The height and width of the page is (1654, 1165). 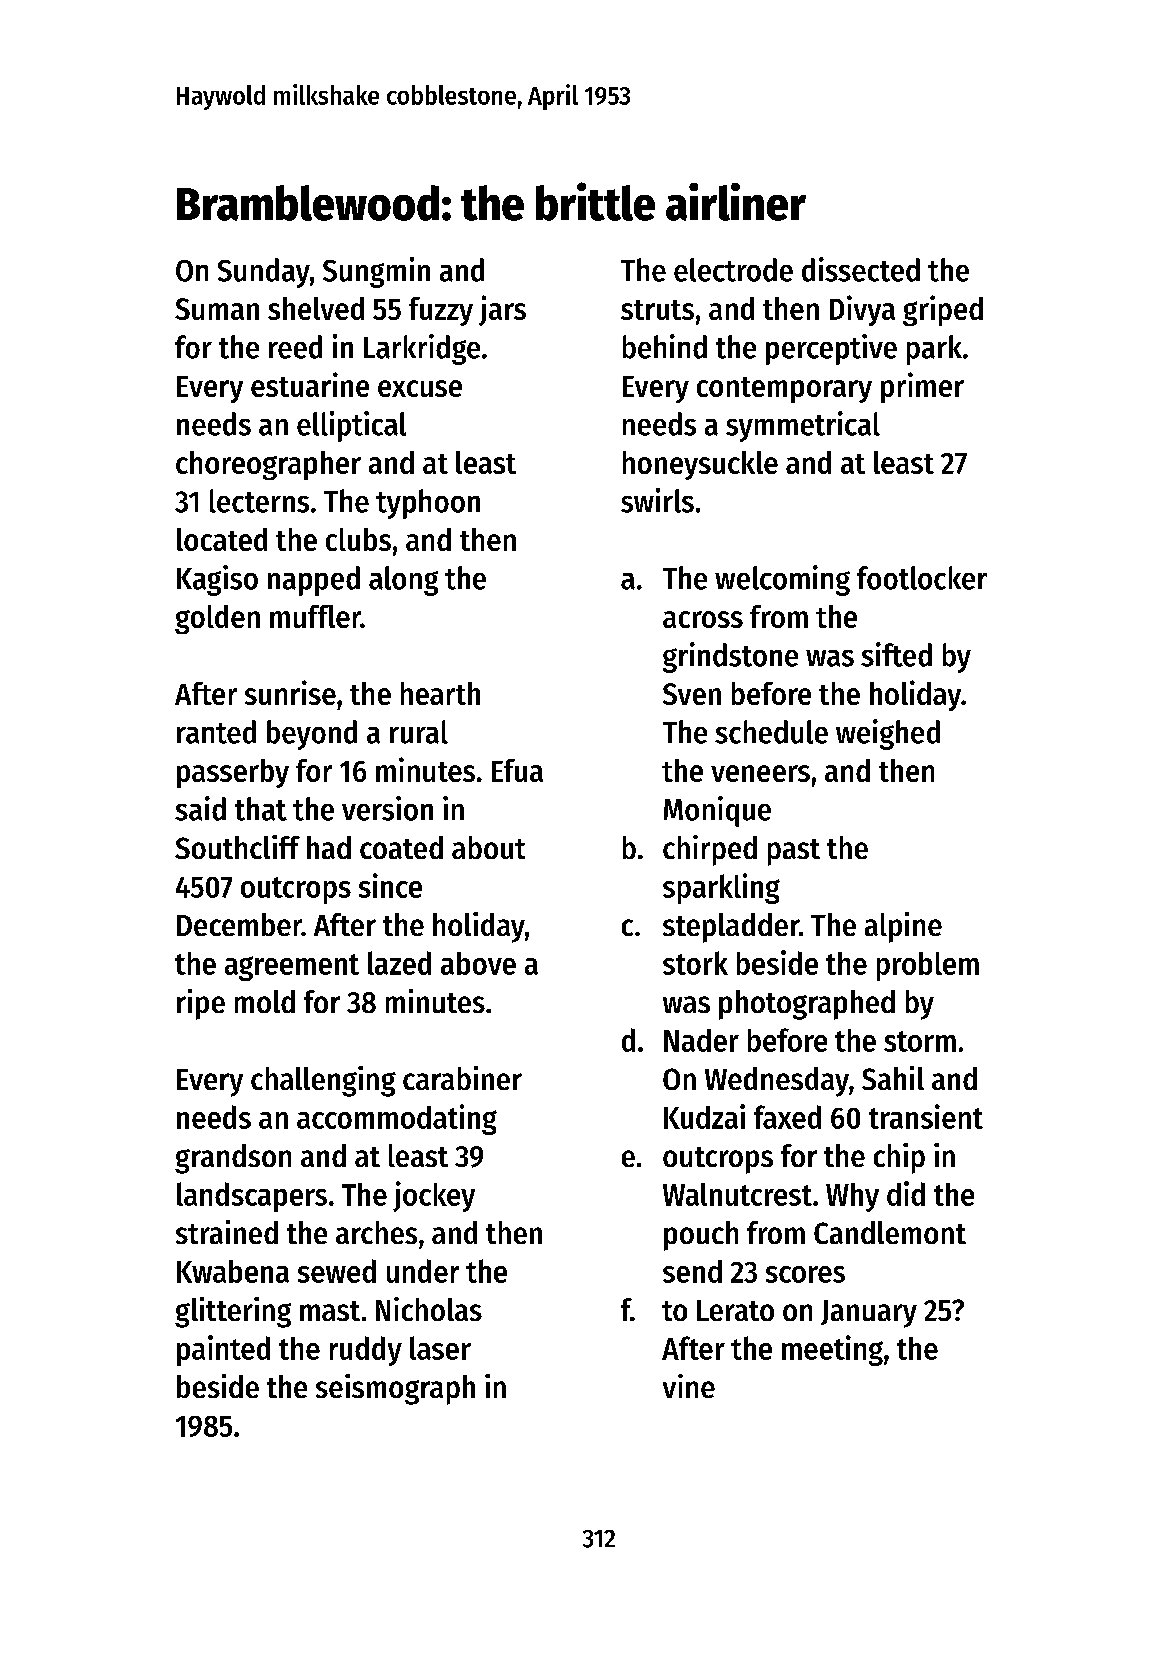 What do you see at coordinates (922, 578) in the page?
I see `footlocker` at bounding box center [922, 578].
